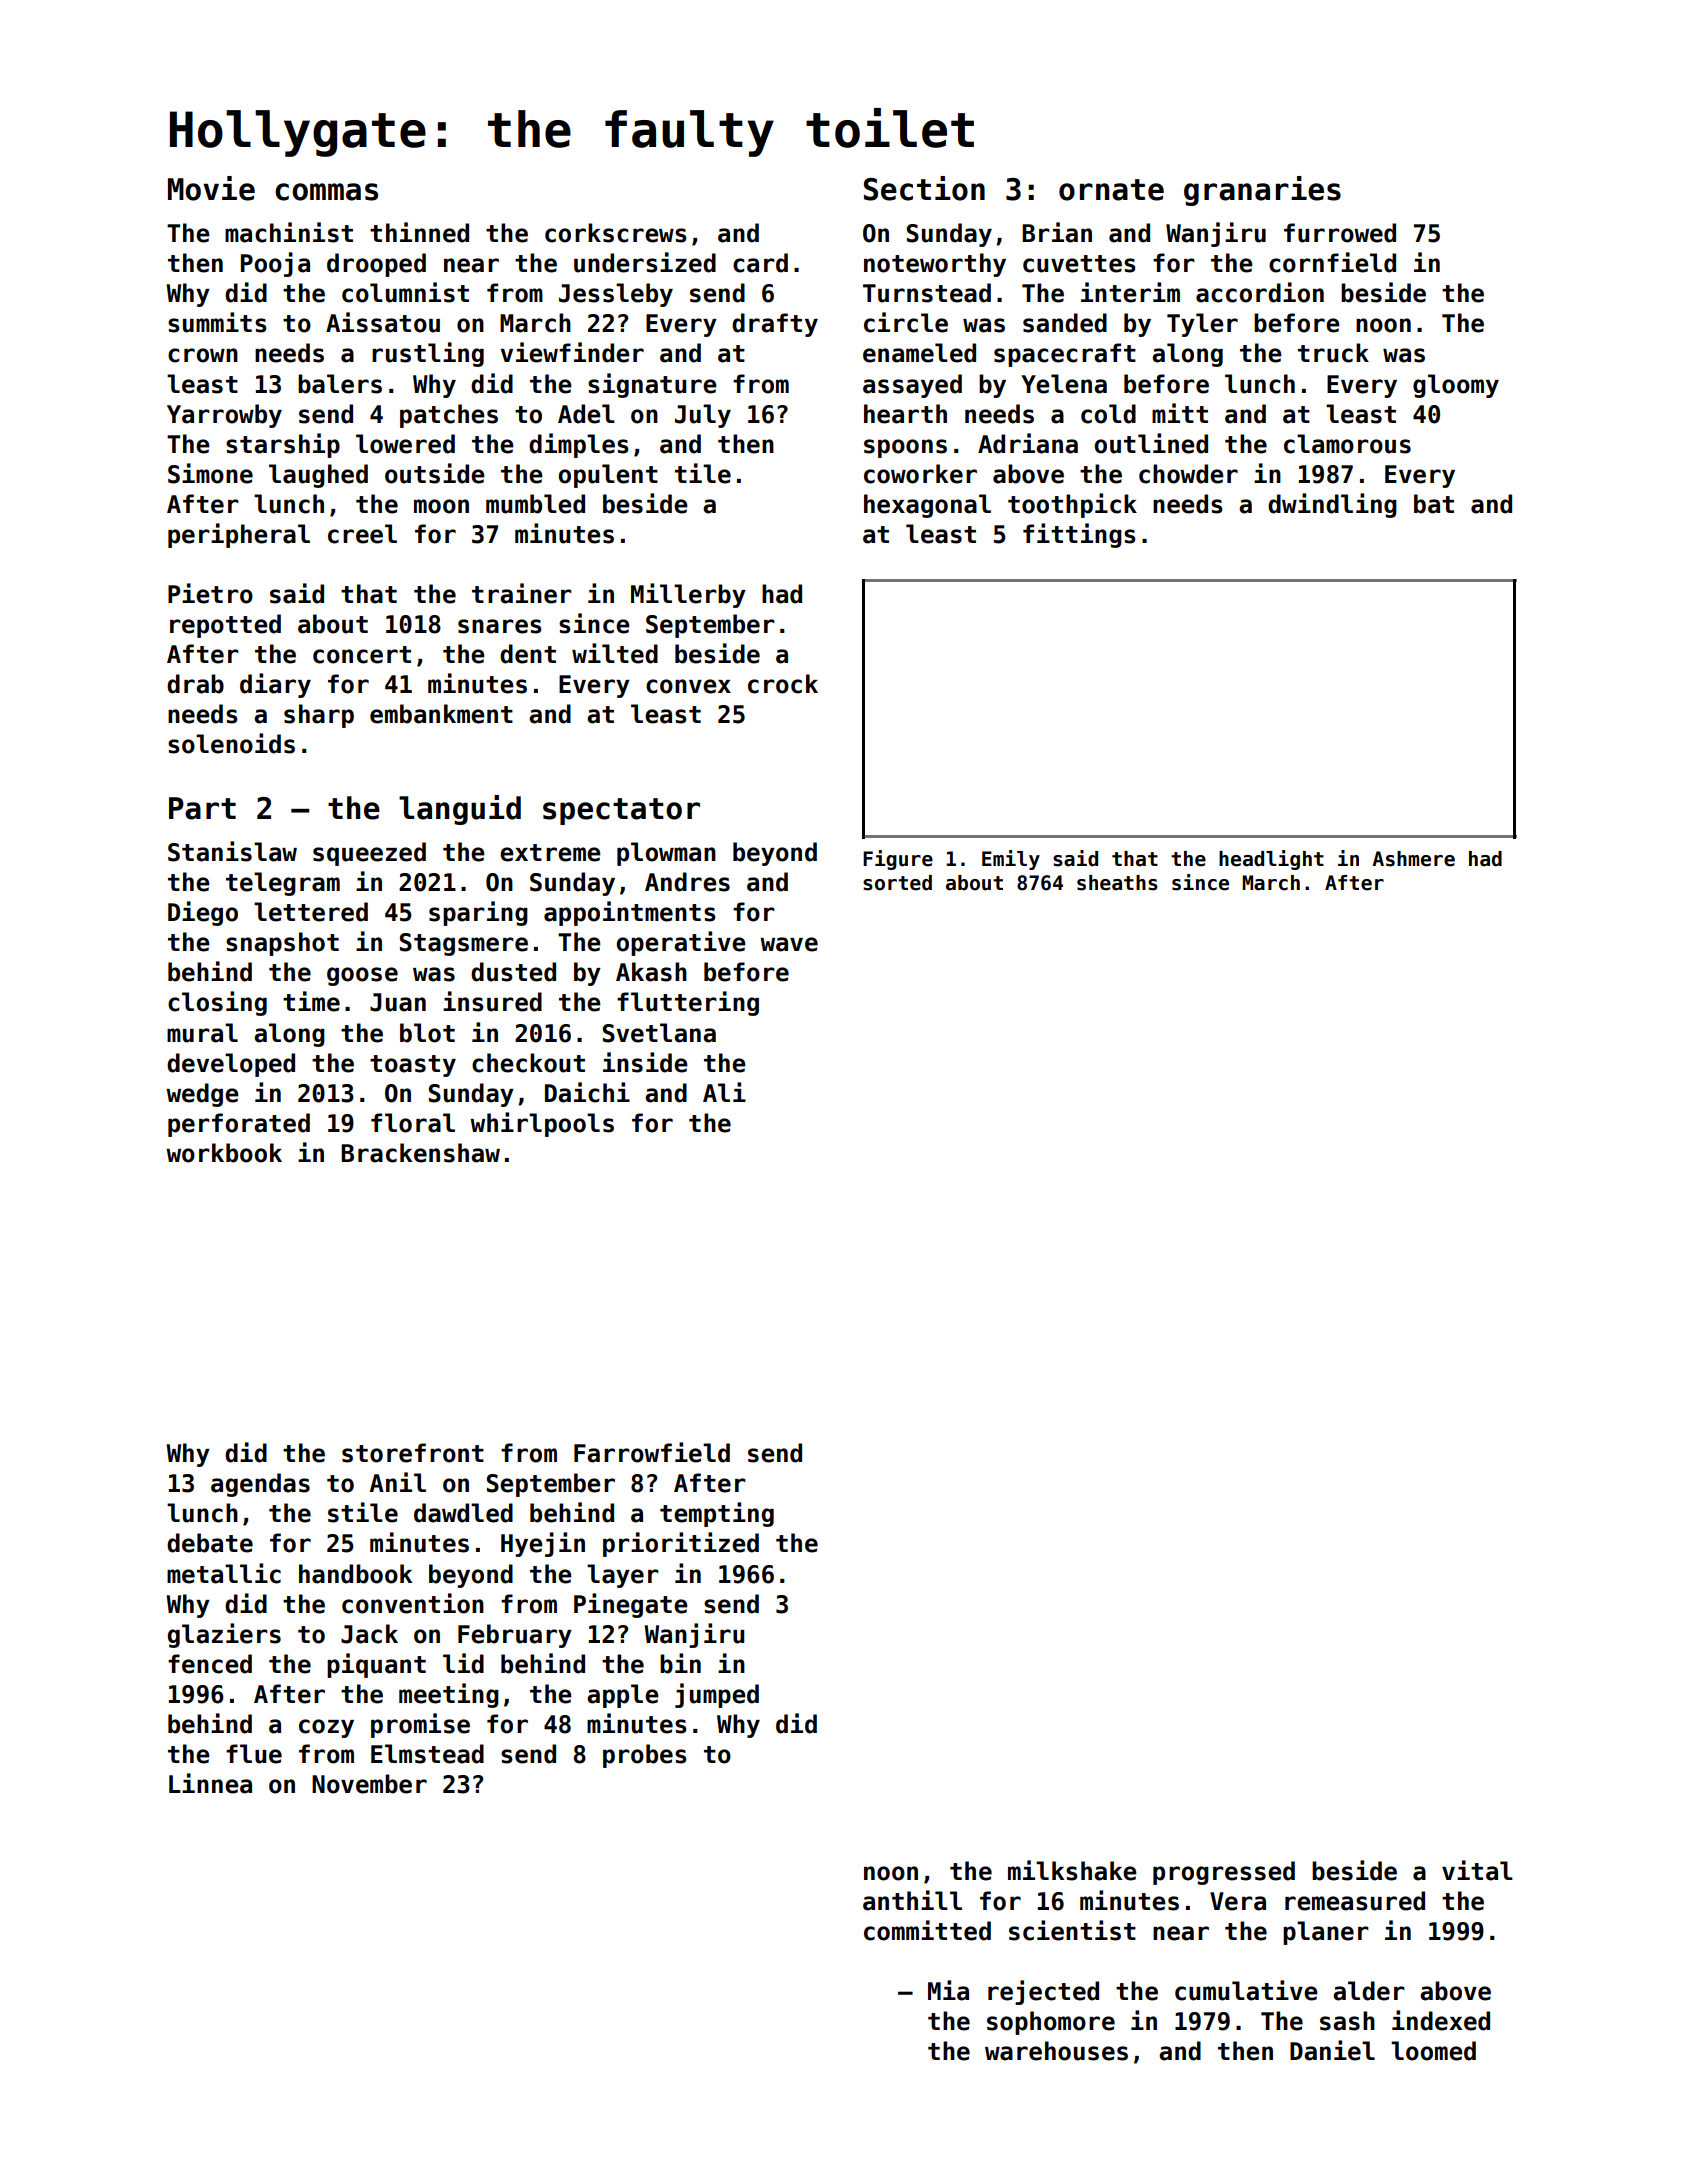  What do you see at coordinates (210, 1783) in the screenshot?
I see `Linnea` at bounding box center [210, 1783].
